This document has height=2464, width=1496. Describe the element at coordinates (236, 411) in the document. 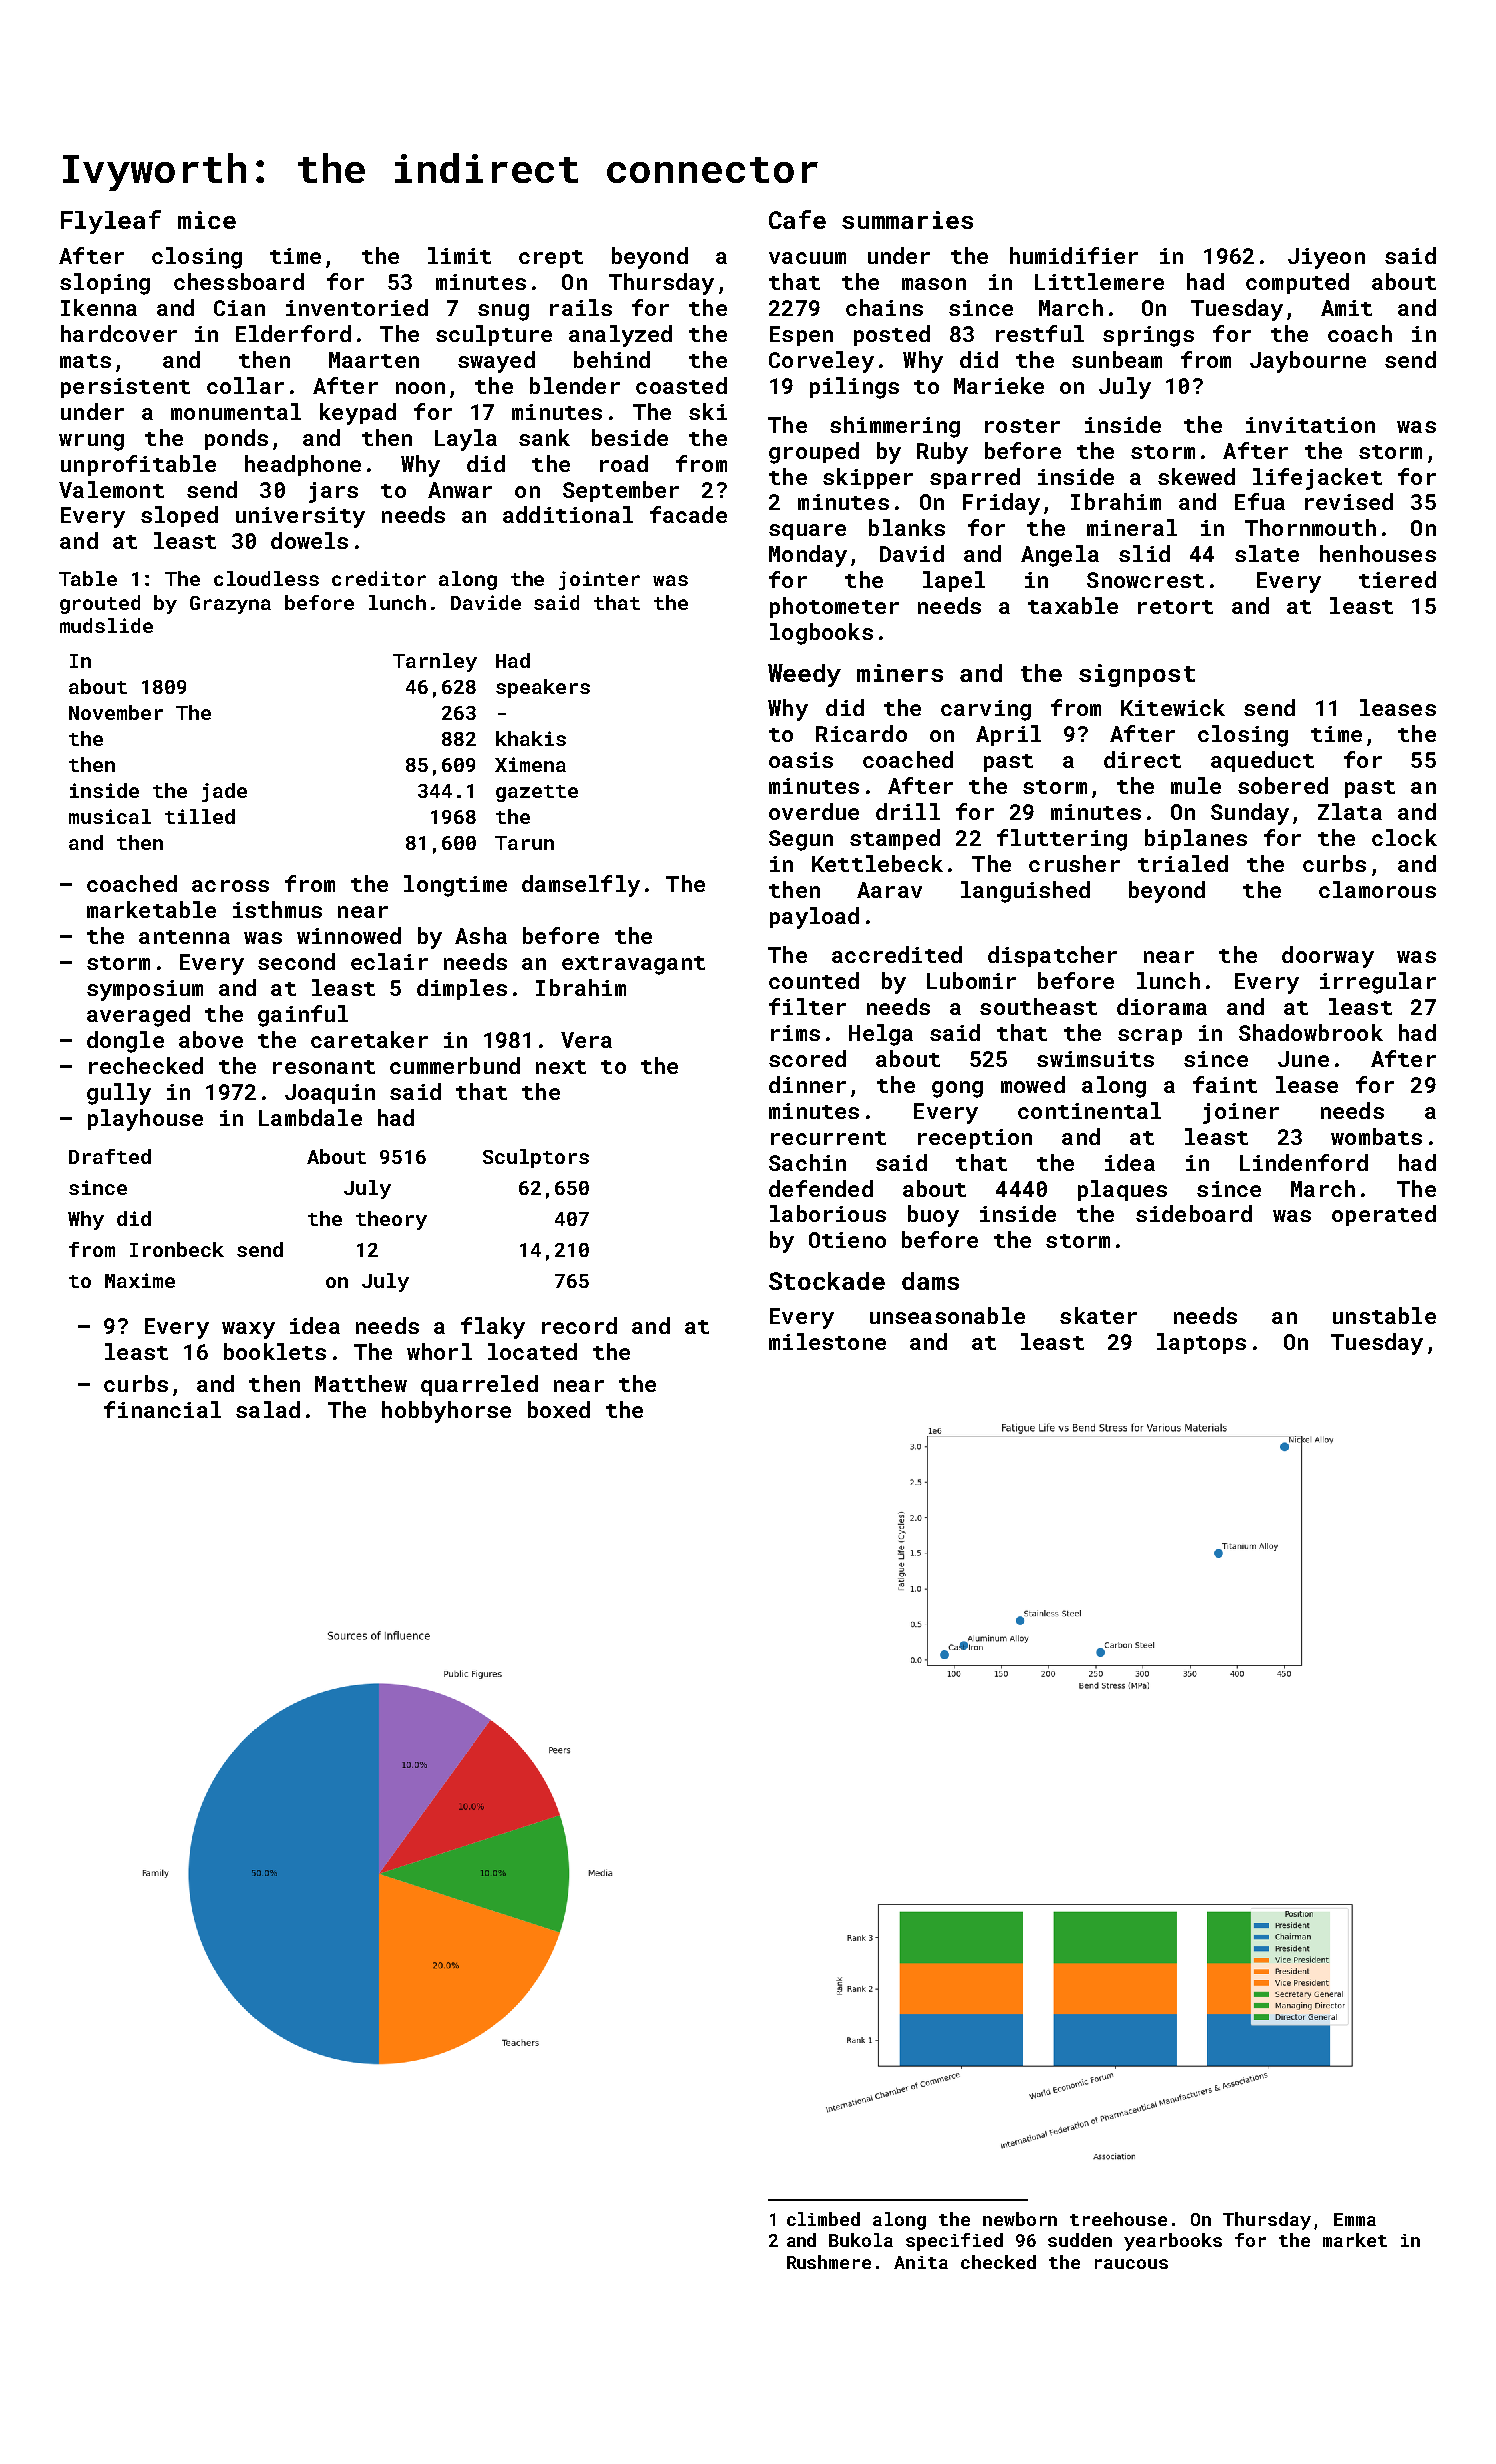

I see `monumental` at that location.
